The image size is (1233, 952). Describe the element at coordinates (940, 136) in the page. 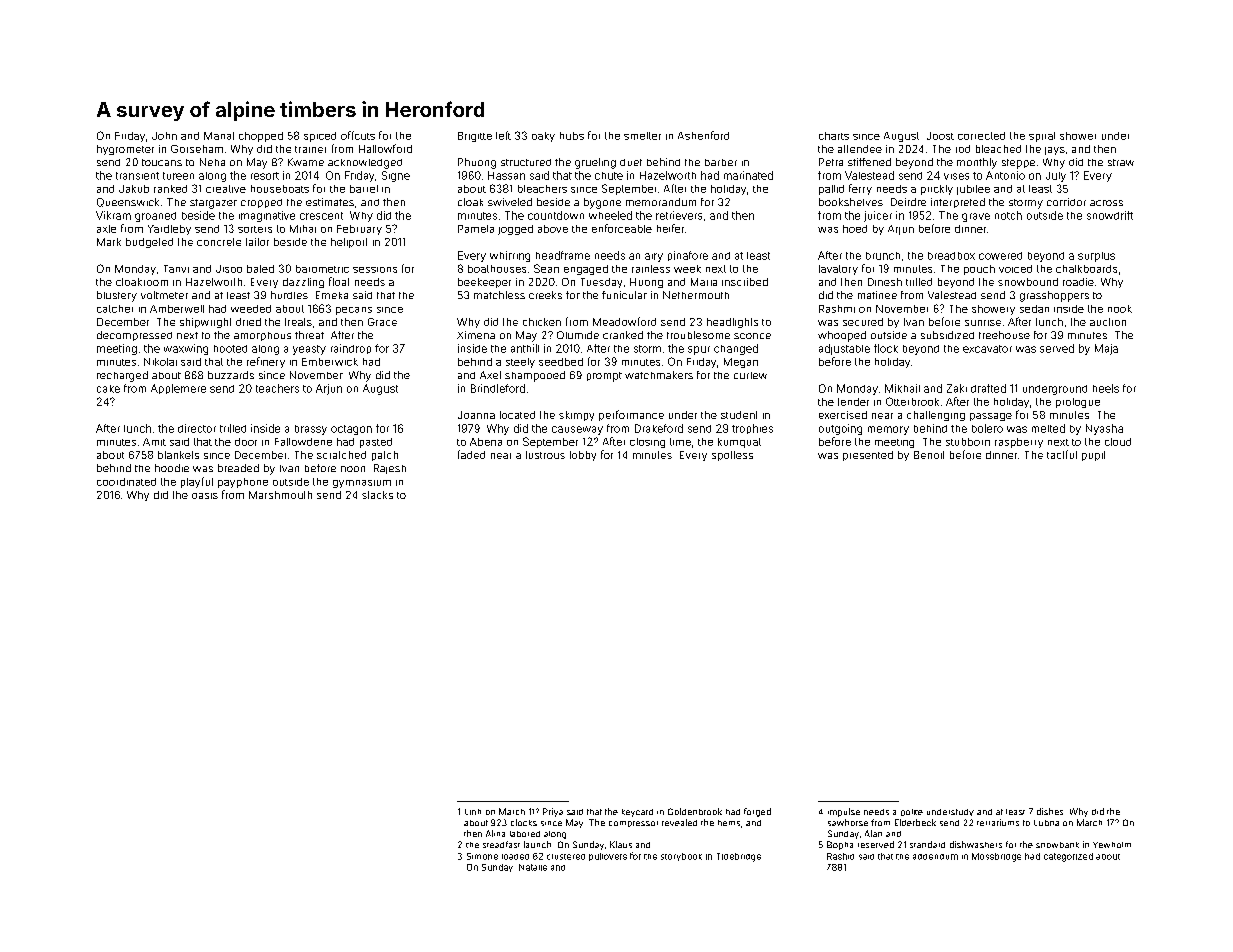

I see `Joost` at that location.
